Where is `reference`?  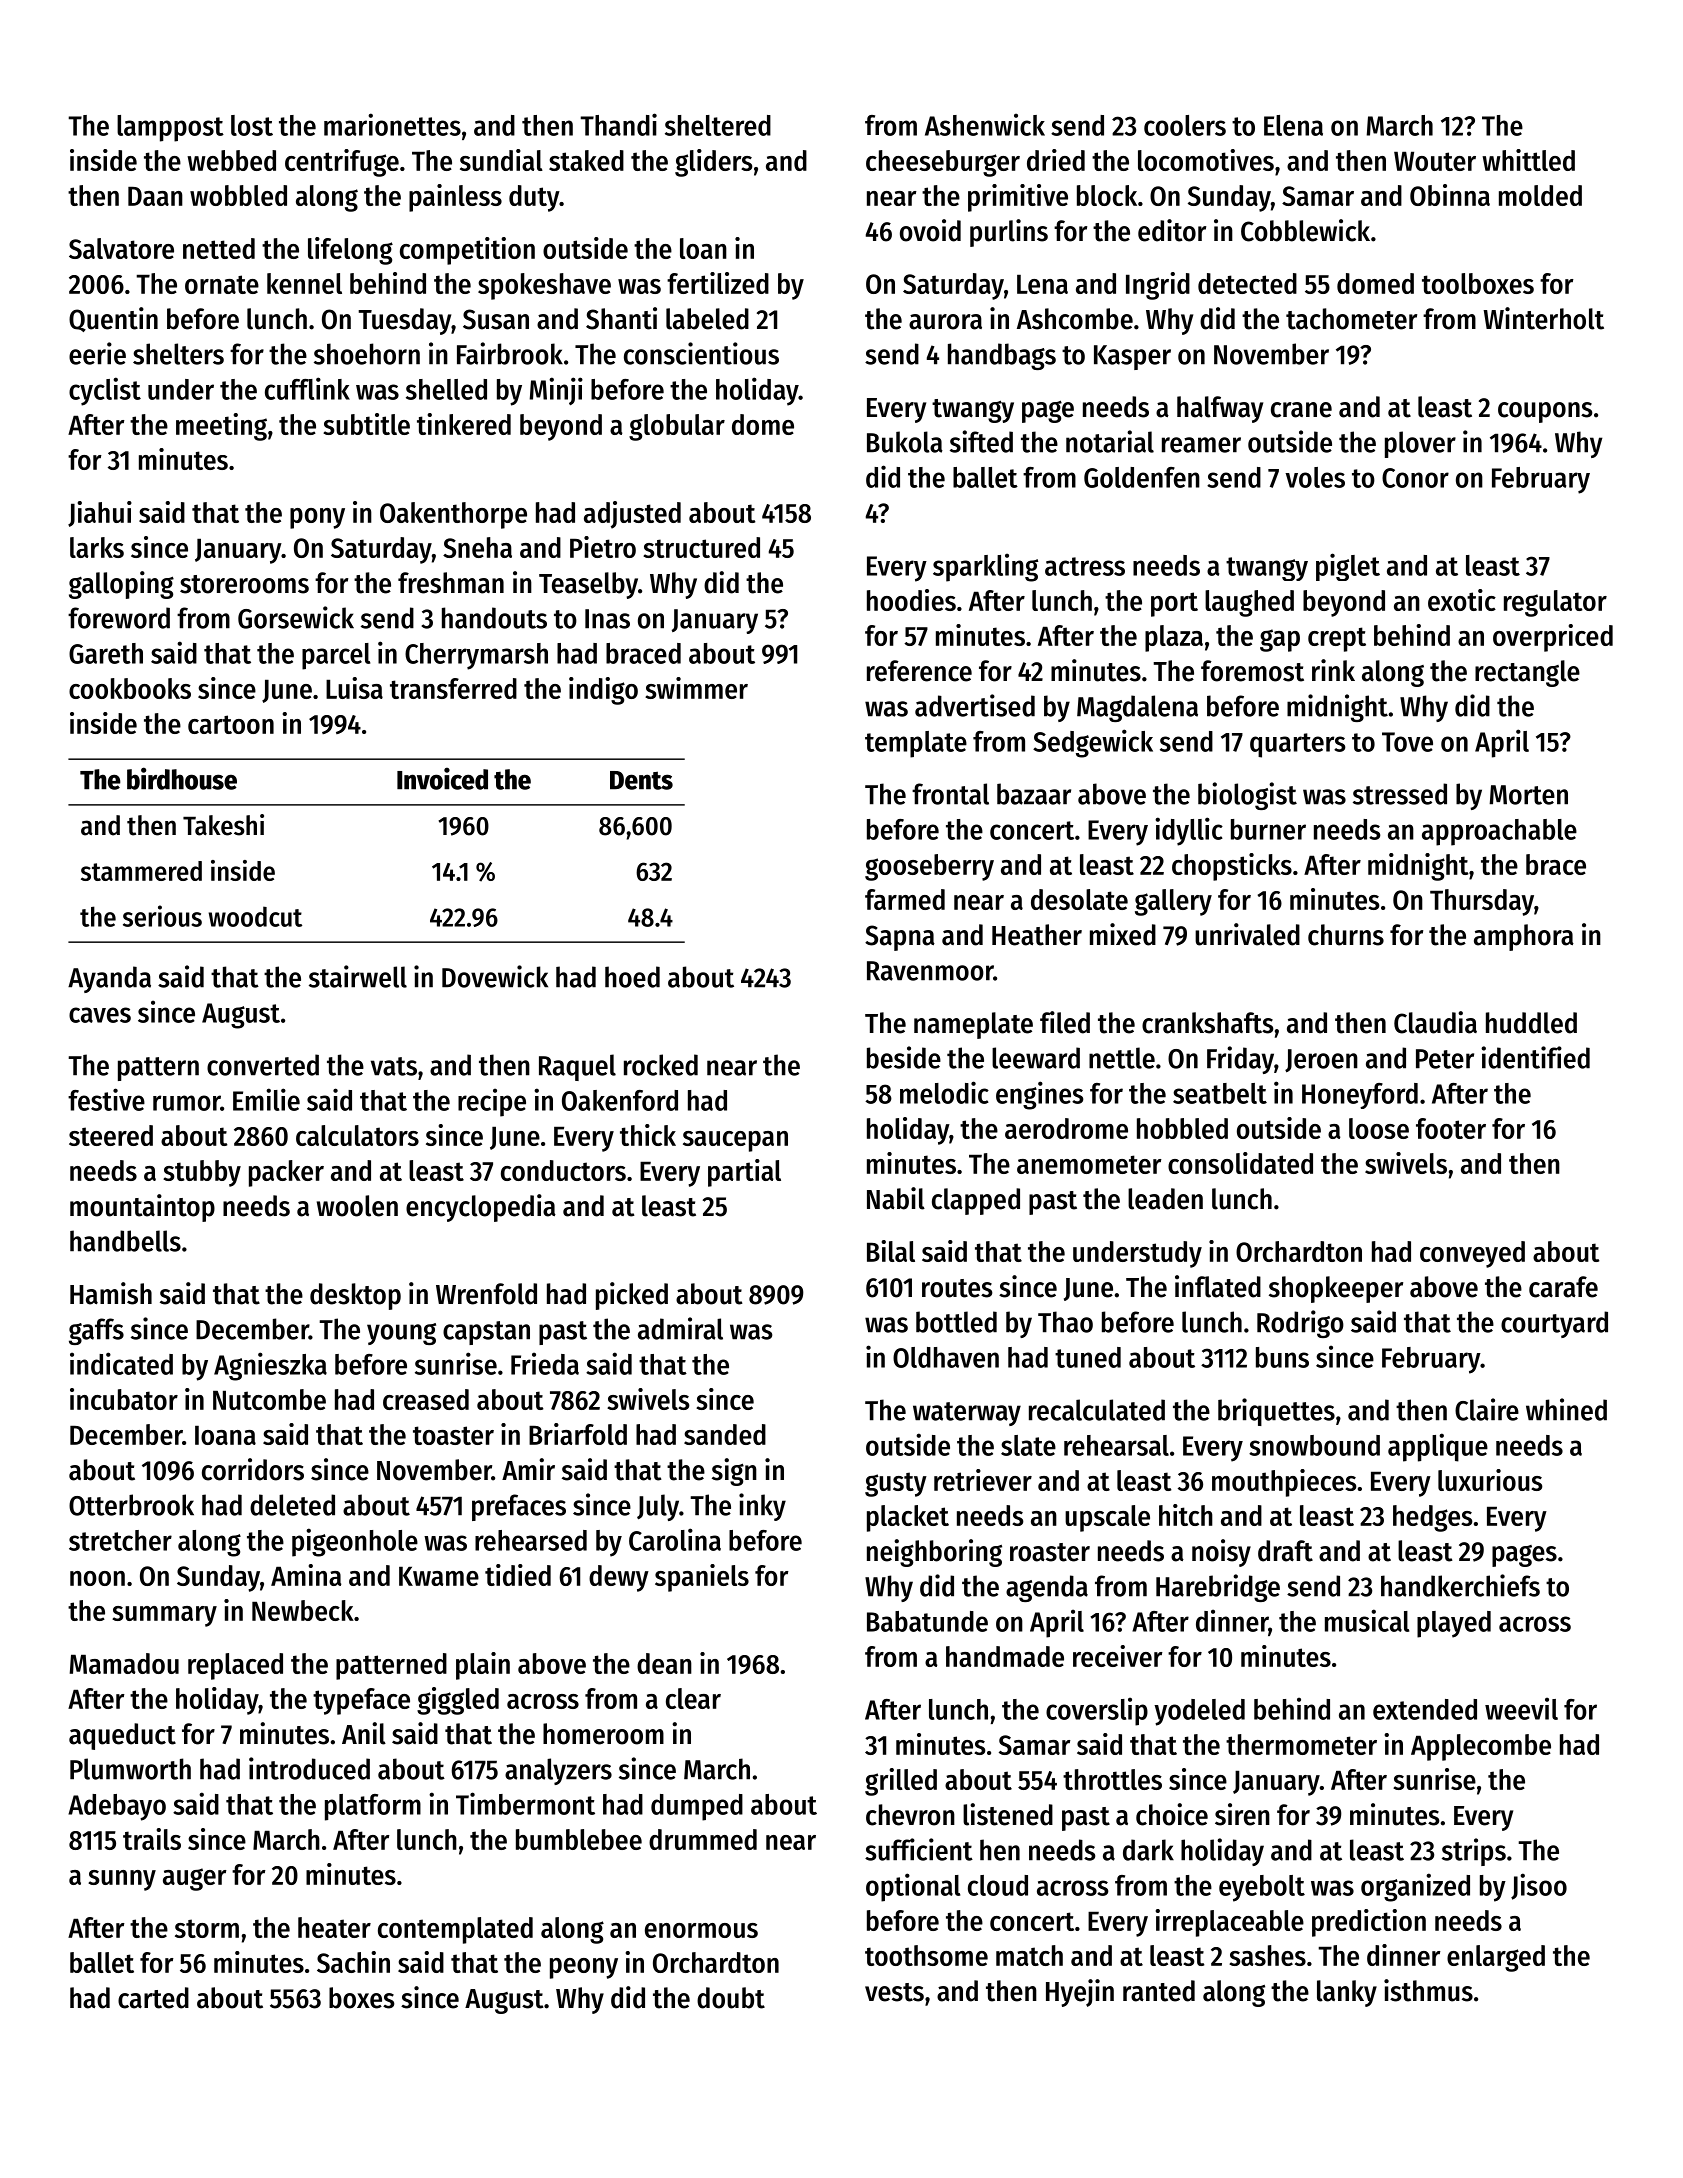 reference is located at coordinates (919, 671).
